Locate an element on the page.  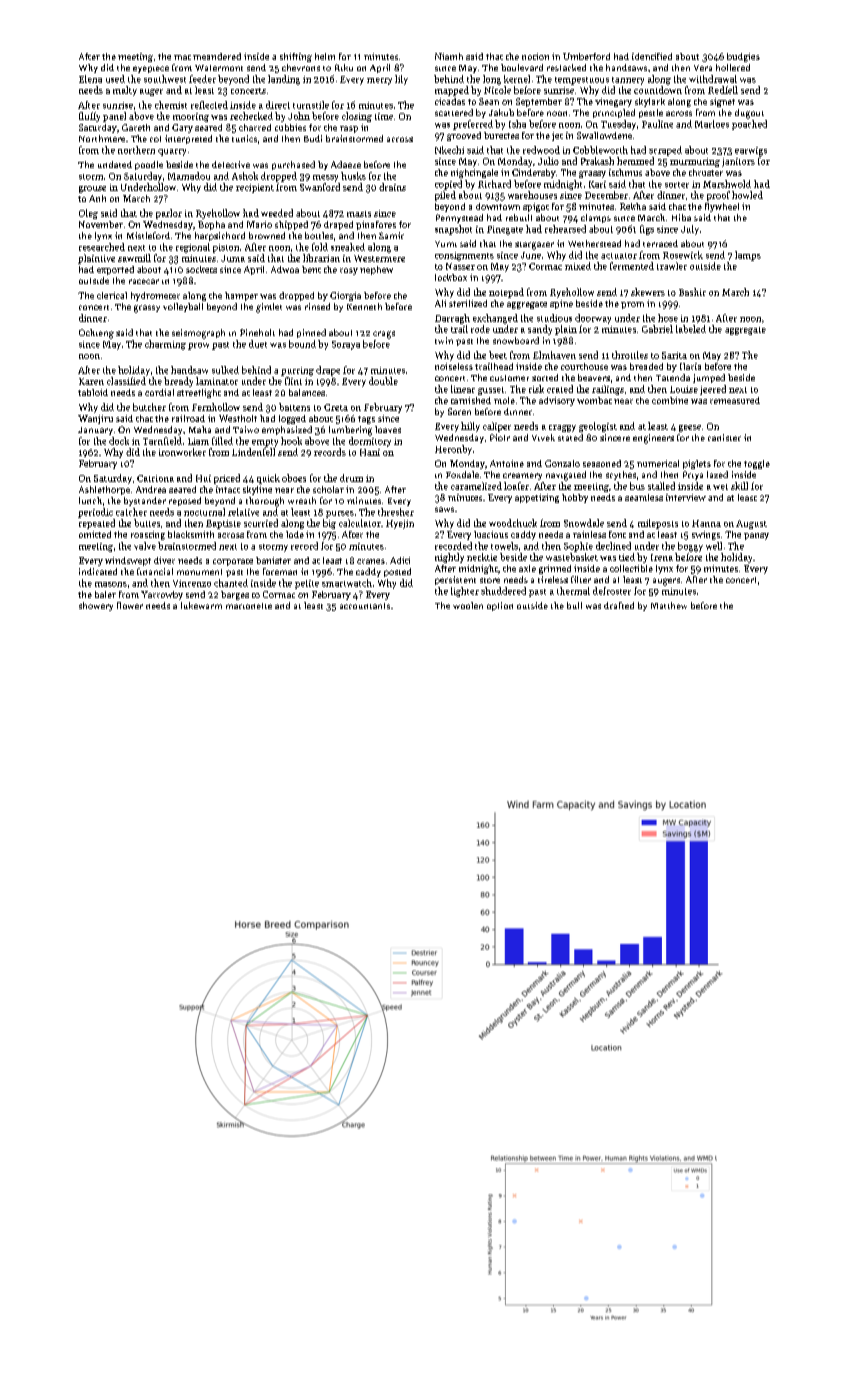
budgies is located at coordinates (743, 57).
